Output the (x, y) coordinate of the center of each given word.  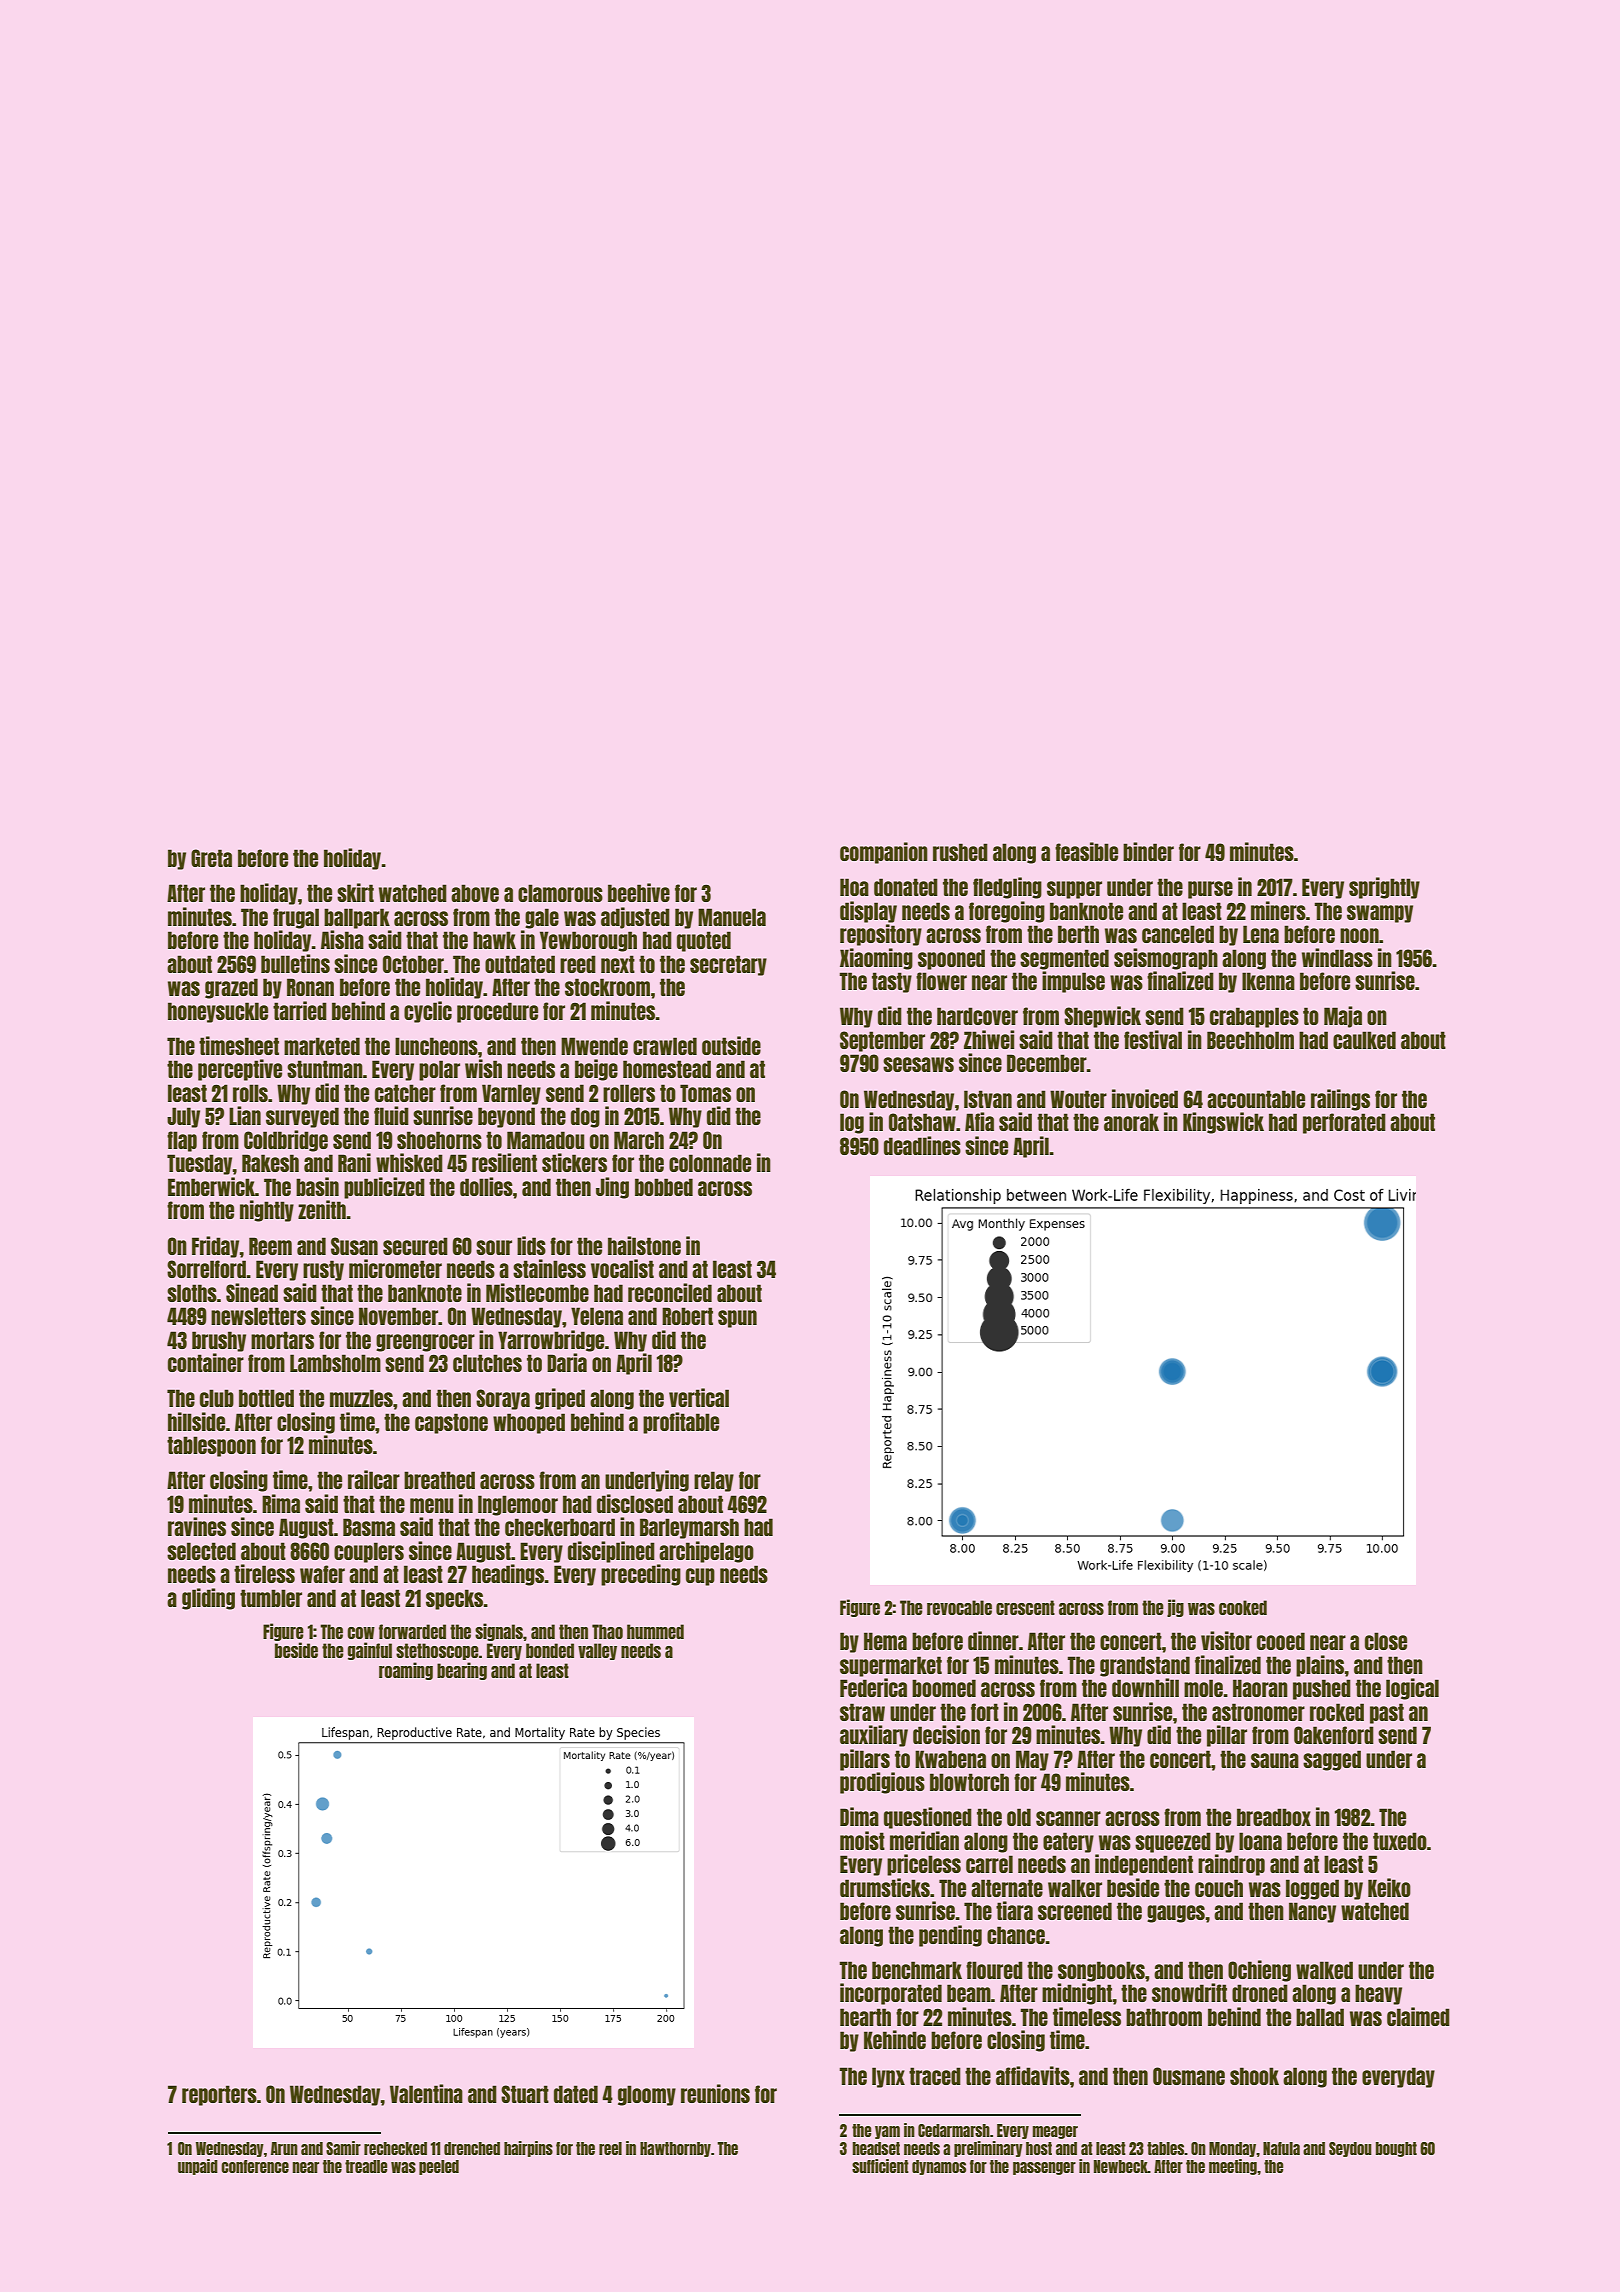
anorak (1131, 1122)
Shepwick (1102, 1017)
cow (361, 1633)
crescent (1025, 1607)
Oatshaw (922, 1122)
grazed (231, 988)
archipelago (706, 1552)
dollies (486, 1186)
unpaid (198, 2167)
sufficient (880, 2166)
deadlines (922, 1145)
